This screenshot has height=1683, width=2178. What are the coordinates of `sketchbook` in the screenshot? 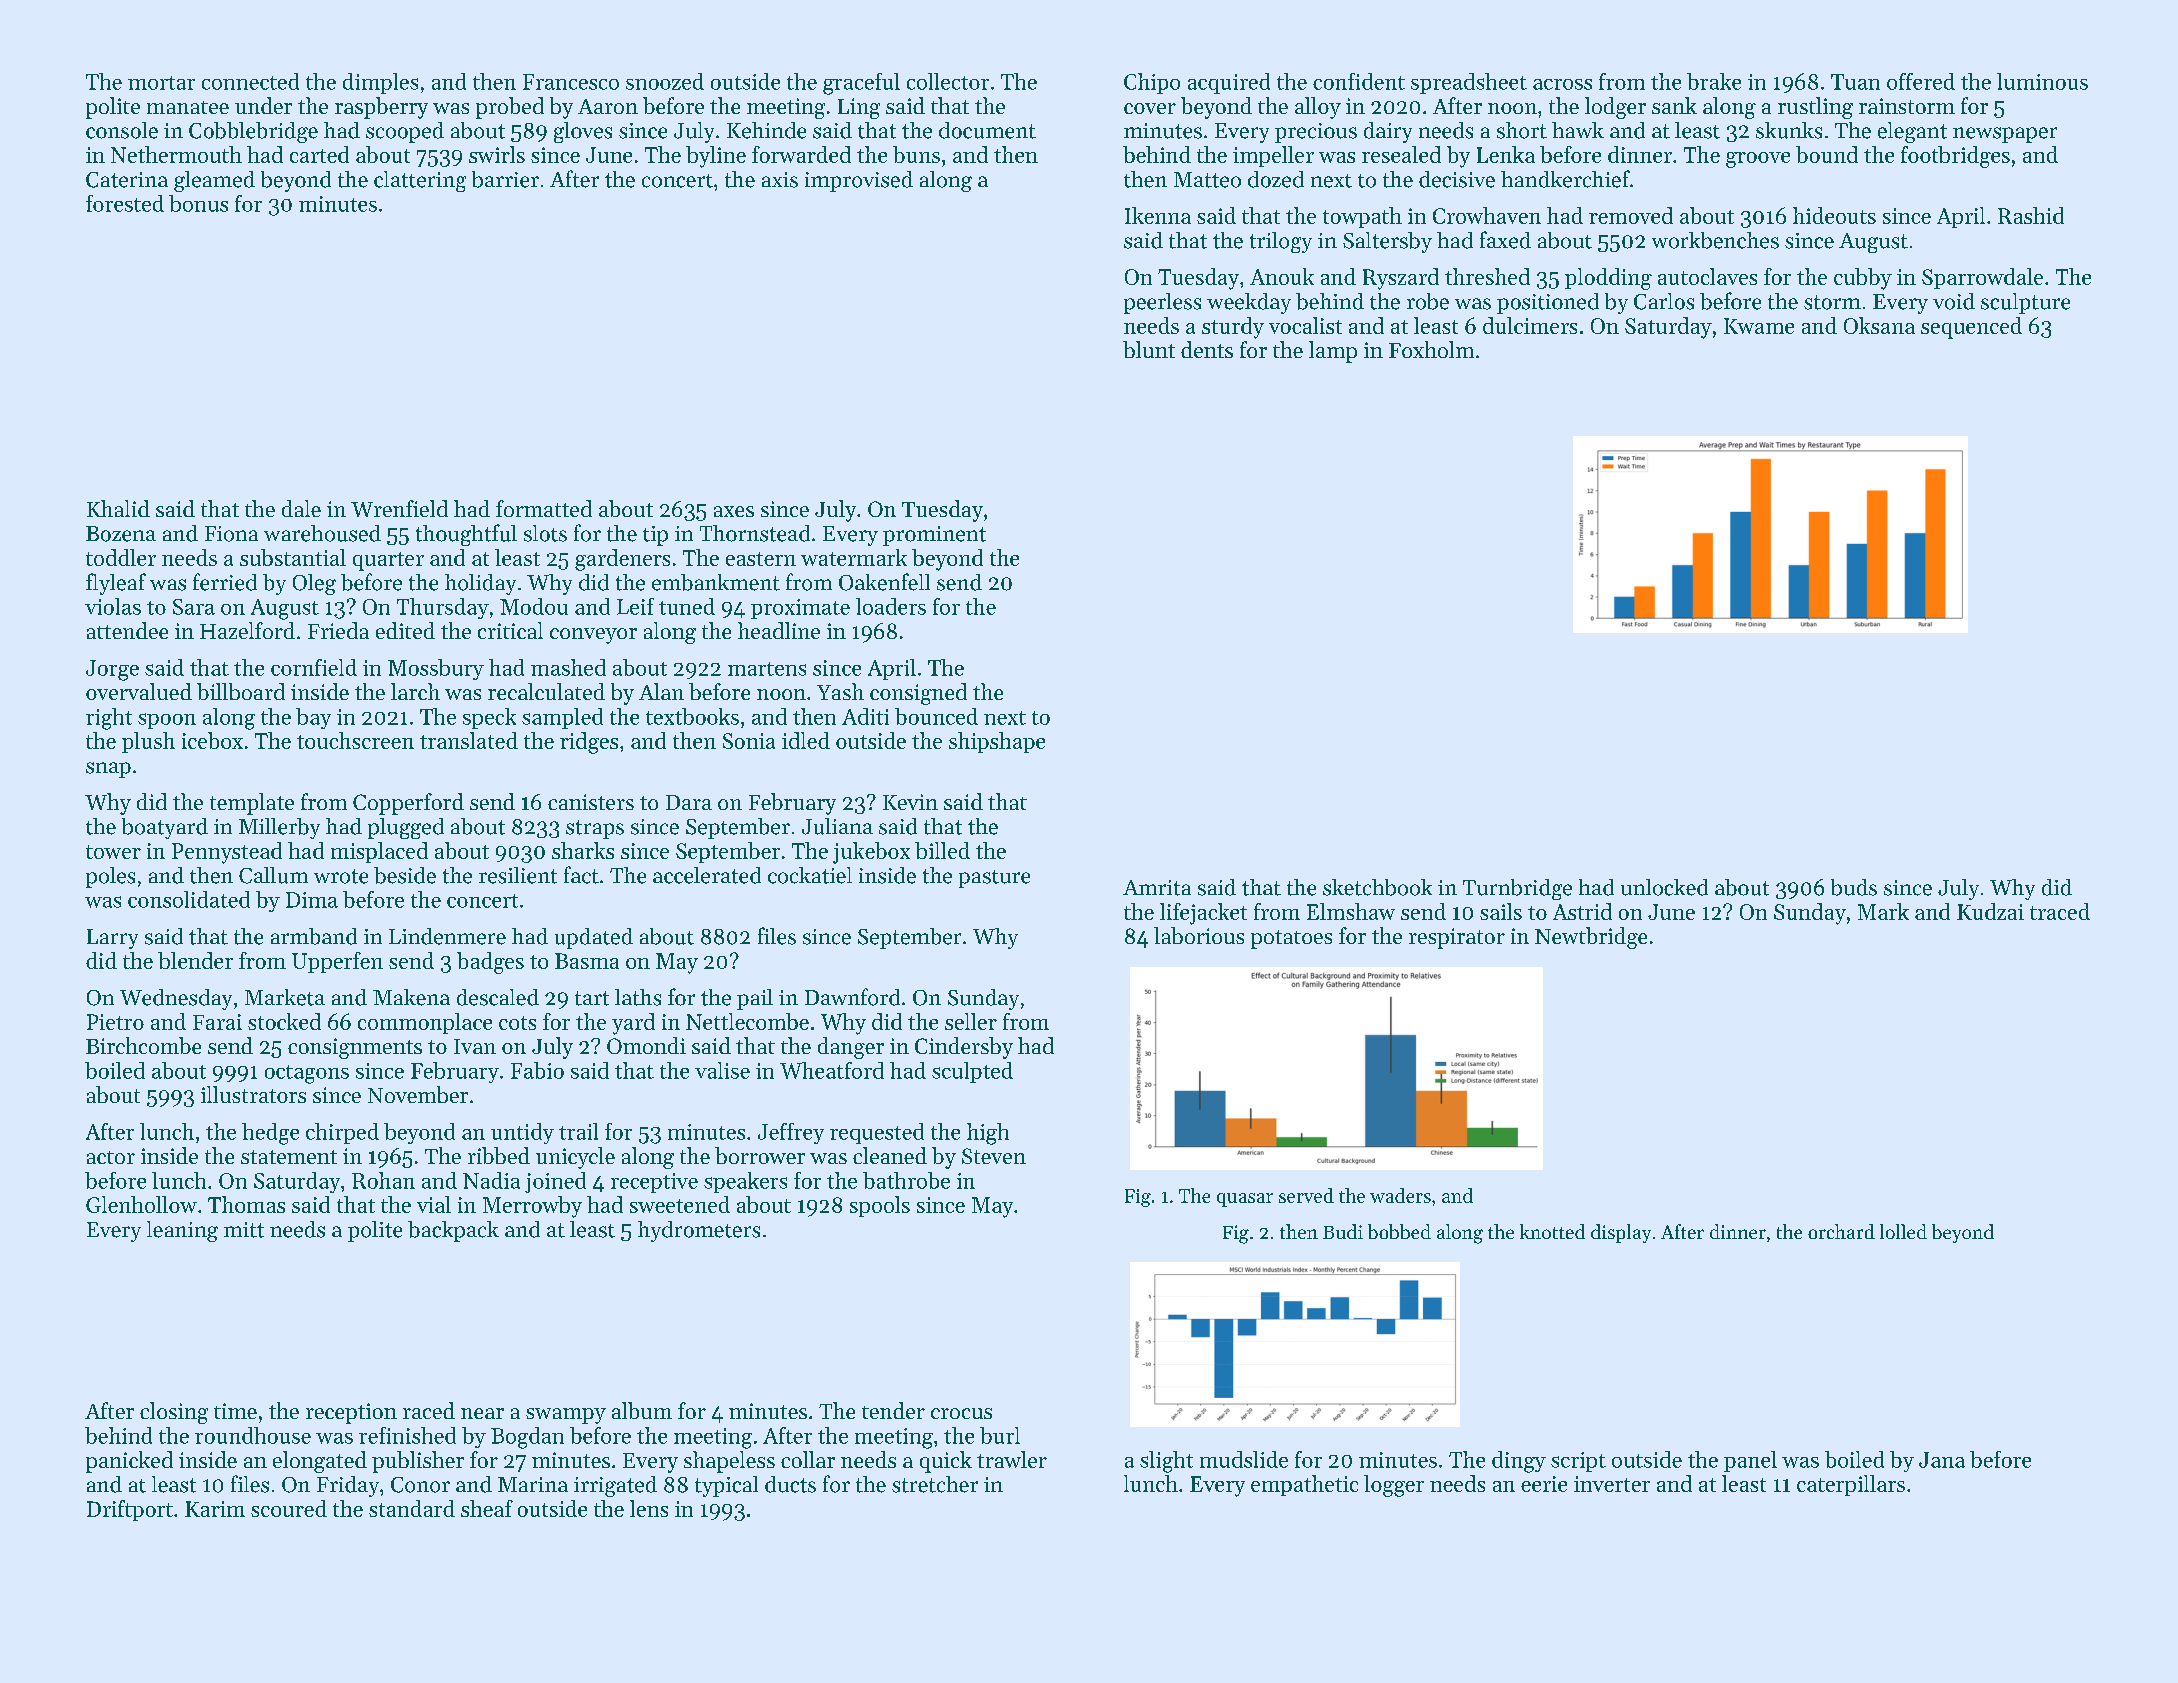 It's located at (1377, 887).
